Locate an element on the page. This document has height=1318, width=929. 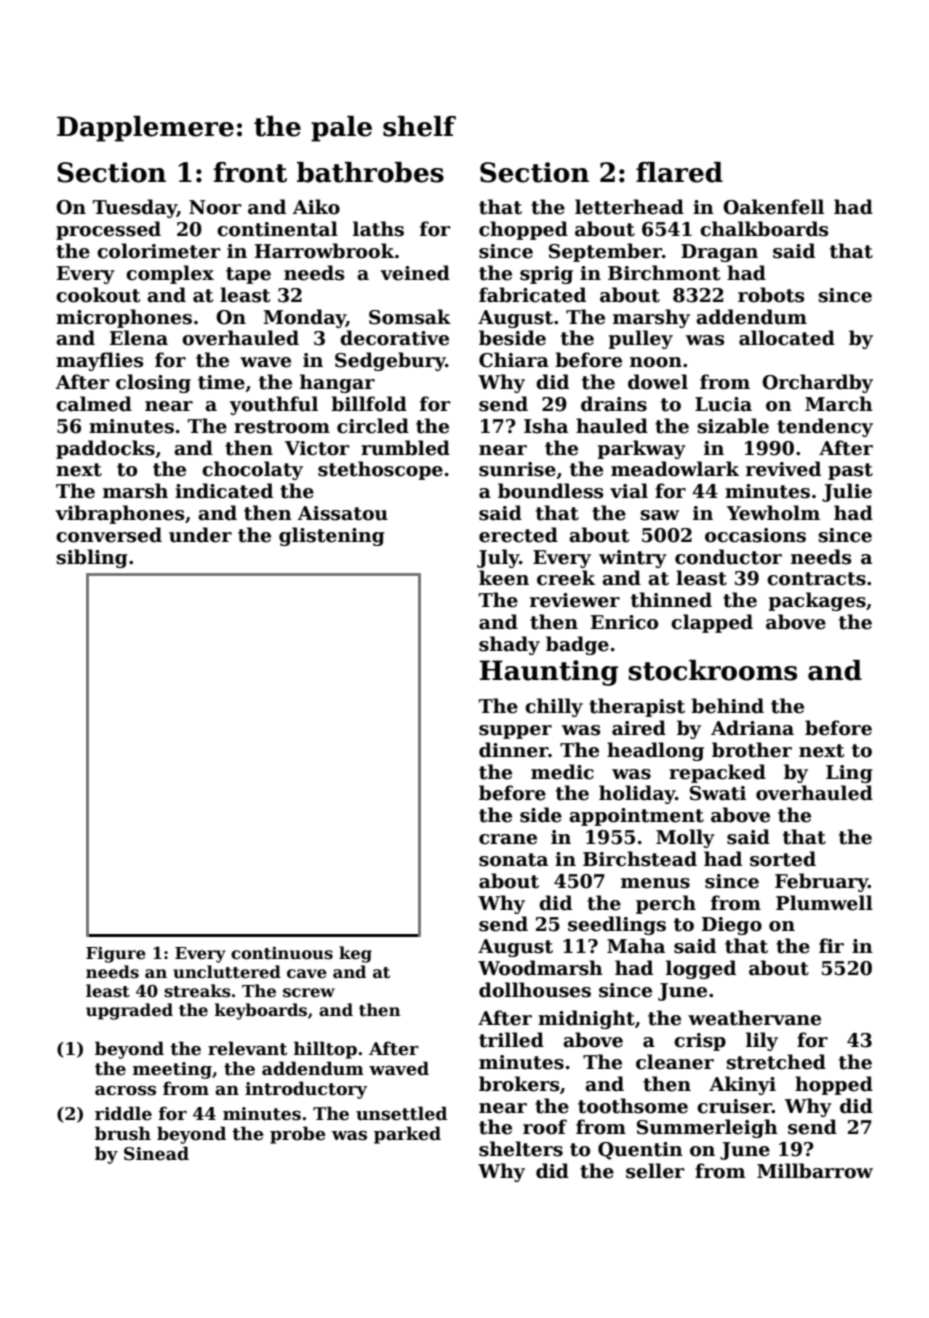
sonata is located at coordinates (513, 860).
